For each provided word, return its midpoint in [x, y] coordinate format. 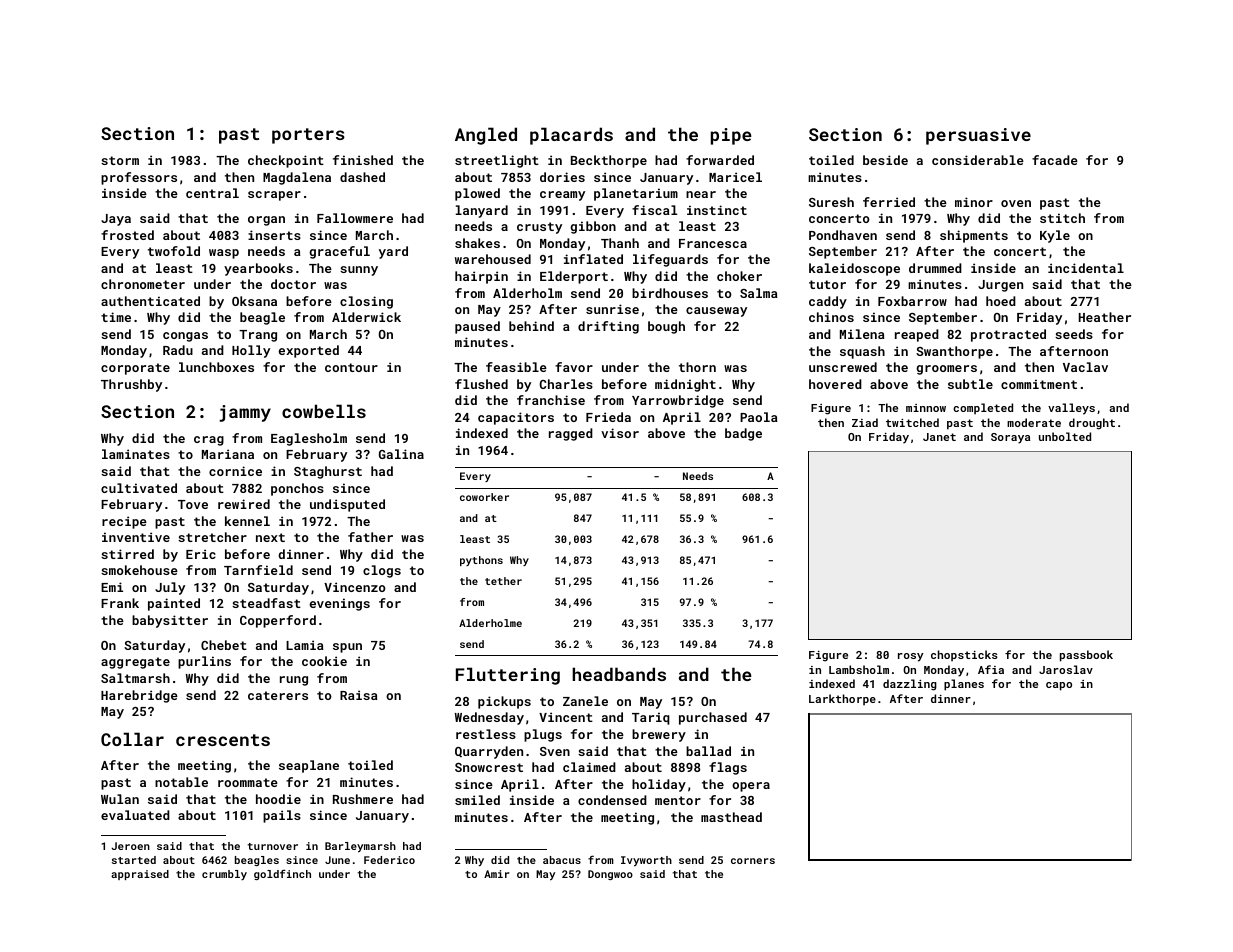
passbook [1086, 656]
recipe [124, 522]
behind [531, 326]
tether [503, 581]
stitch [1062, 218]
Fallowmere [355, 218]
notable [181, 782]
